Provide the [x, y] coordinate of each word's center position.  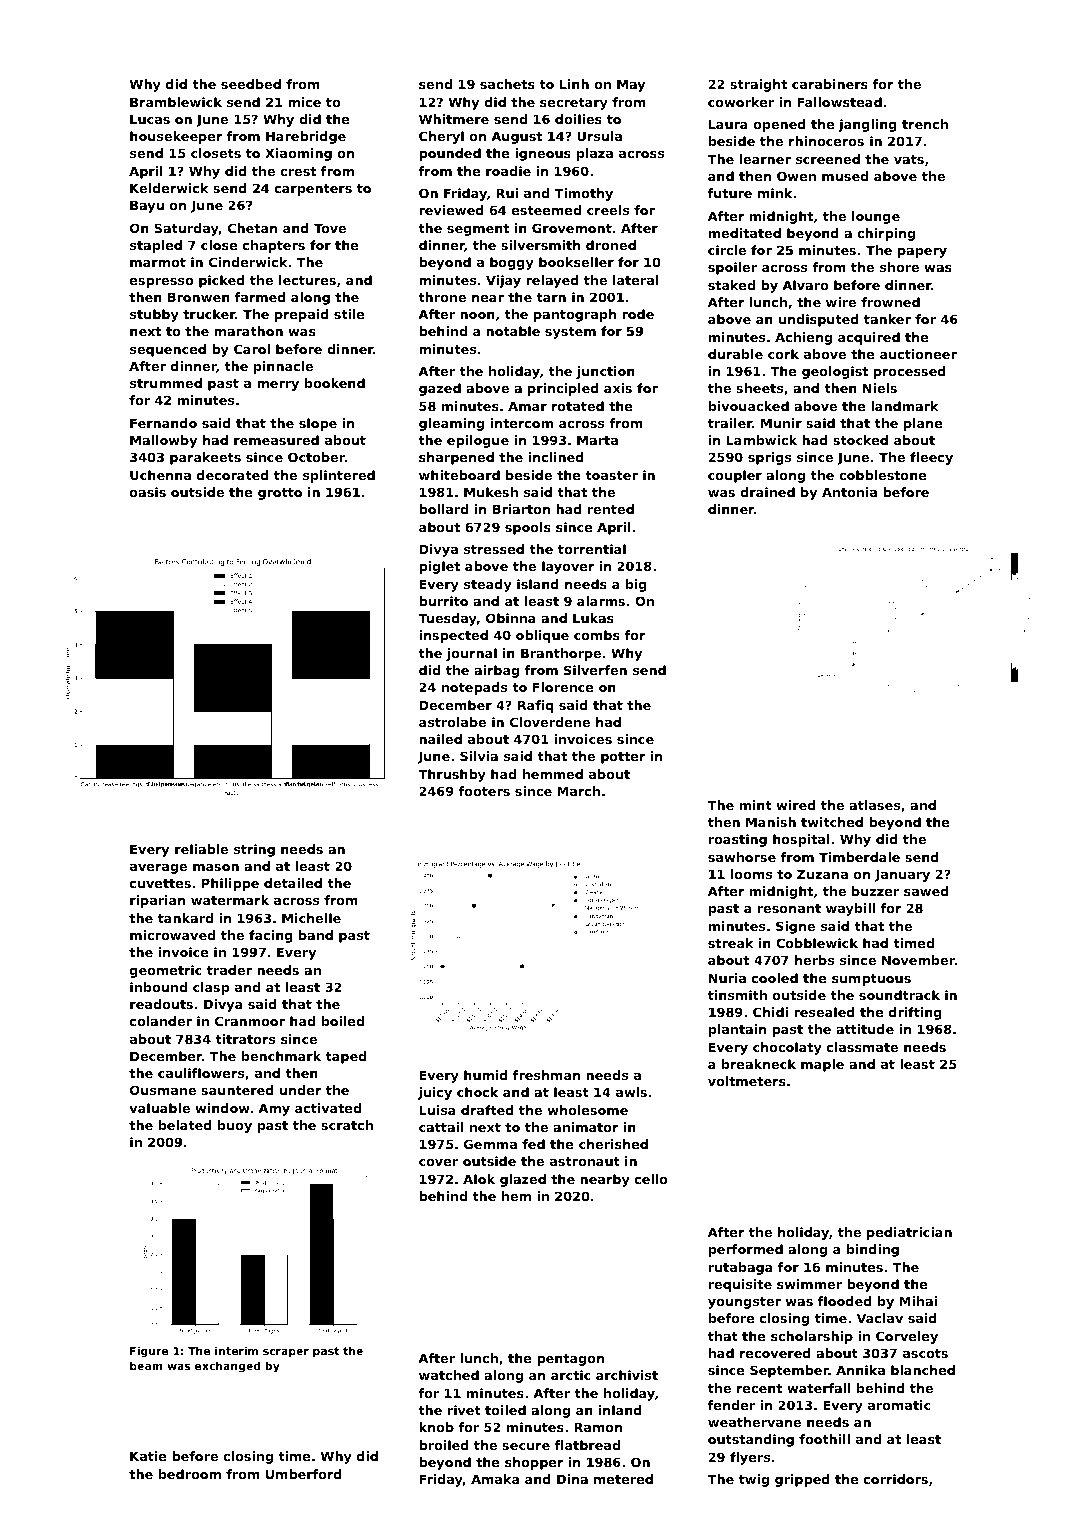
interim [236, 1350]
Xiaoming [298, 154]
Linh [574, 84]
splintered [339, 476]
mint [756, 805]
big [636, 585]
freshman [546, 1075]
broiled [444, 1445]
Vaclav [880, 1318]
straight [758, 85]
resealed [824, 1012]
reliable [201, 849]
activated [328, 1108]
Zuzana [822, 874]
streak [731, 943]
